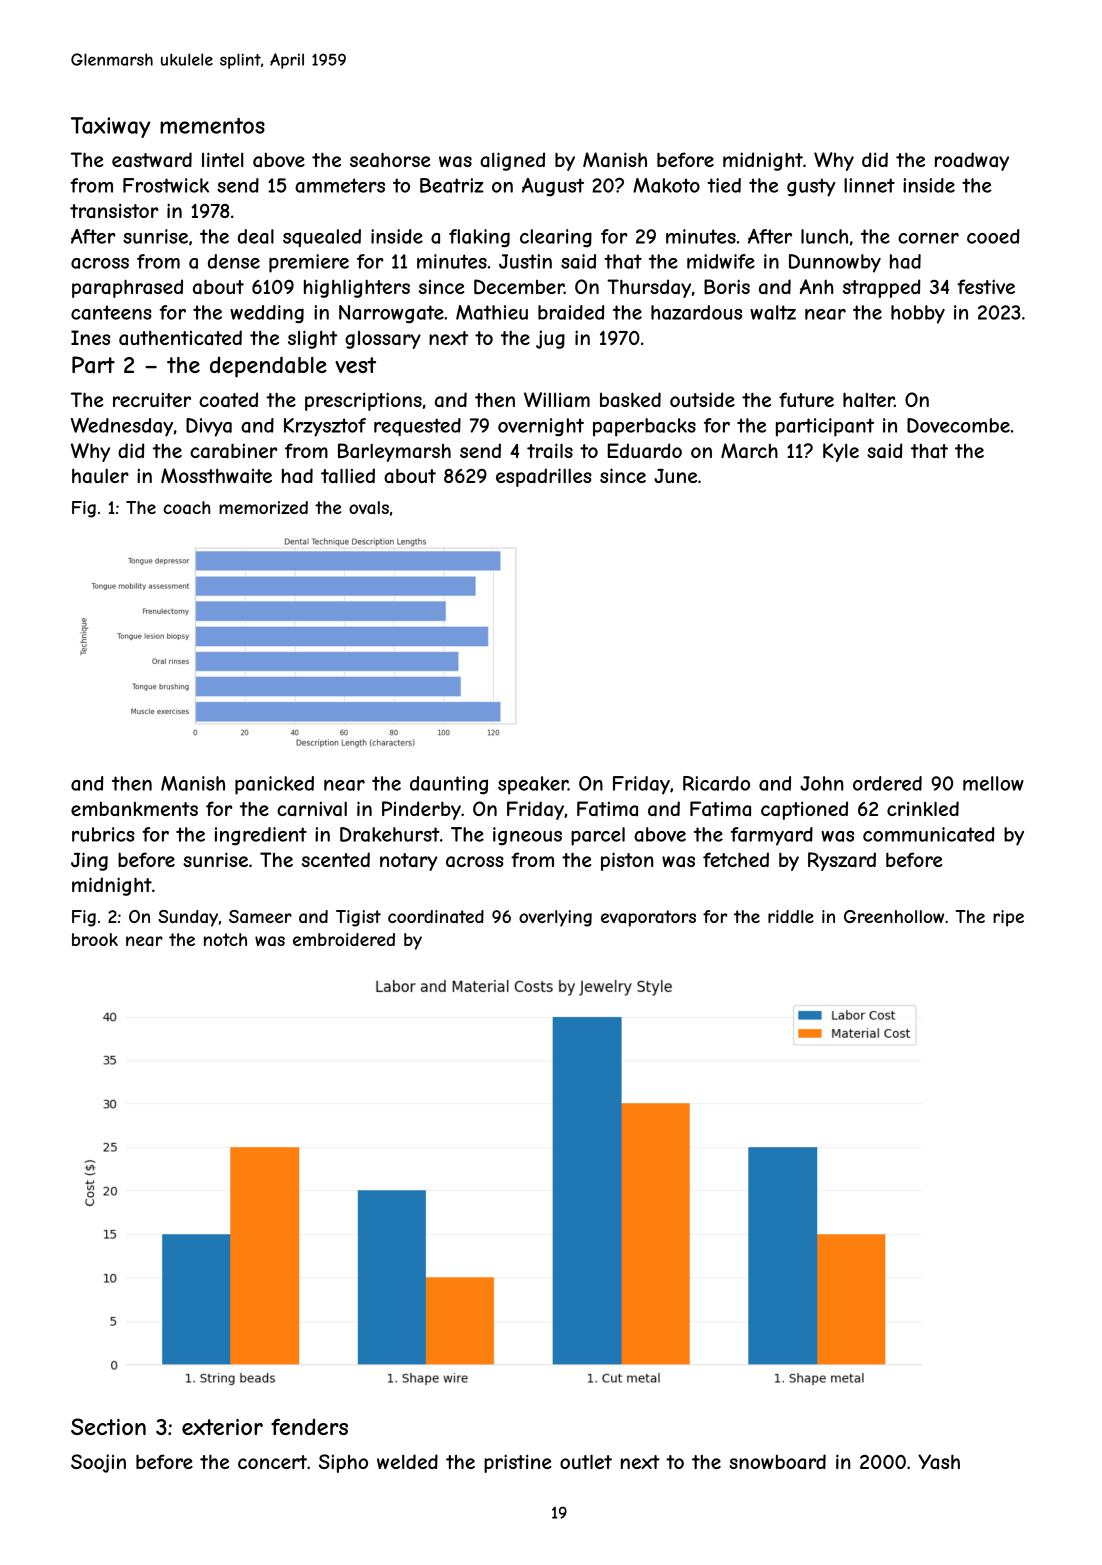 The image size is (1102, 1565). I want to click on Greenhollow, so click(894, 916).
